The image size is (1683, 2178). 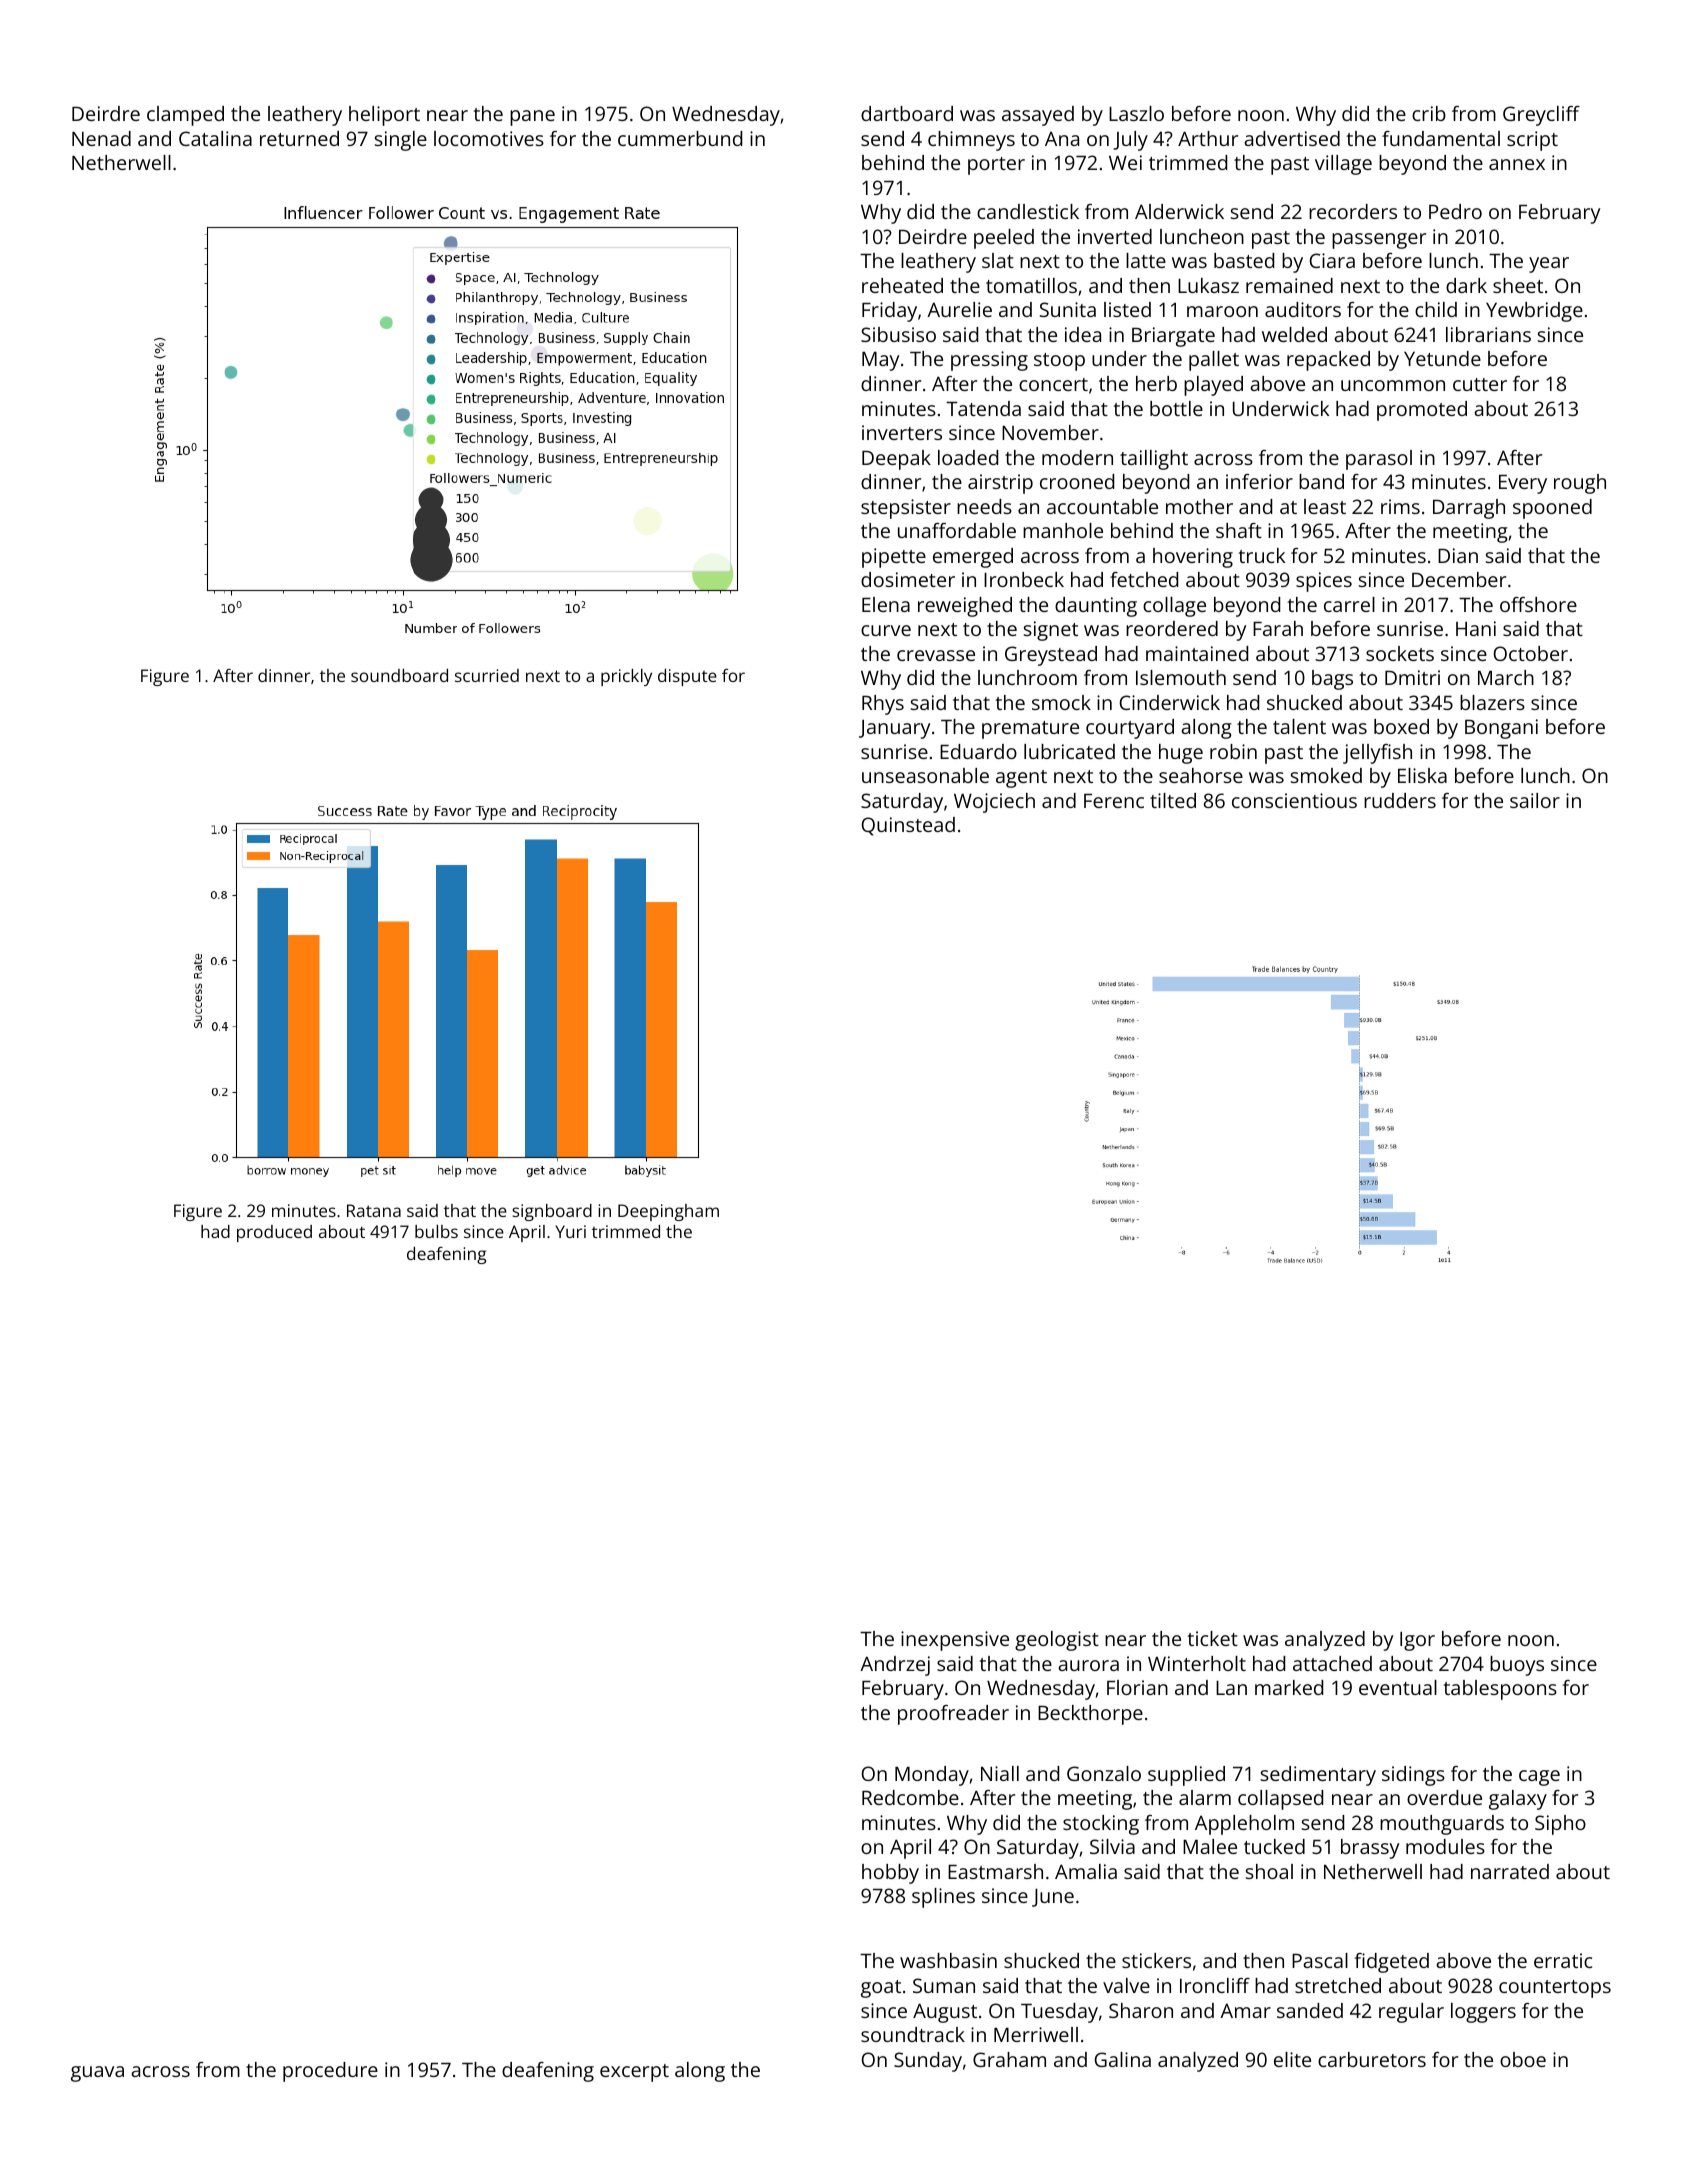 I want to click on oboe, so click(x=1523, y=2059).
